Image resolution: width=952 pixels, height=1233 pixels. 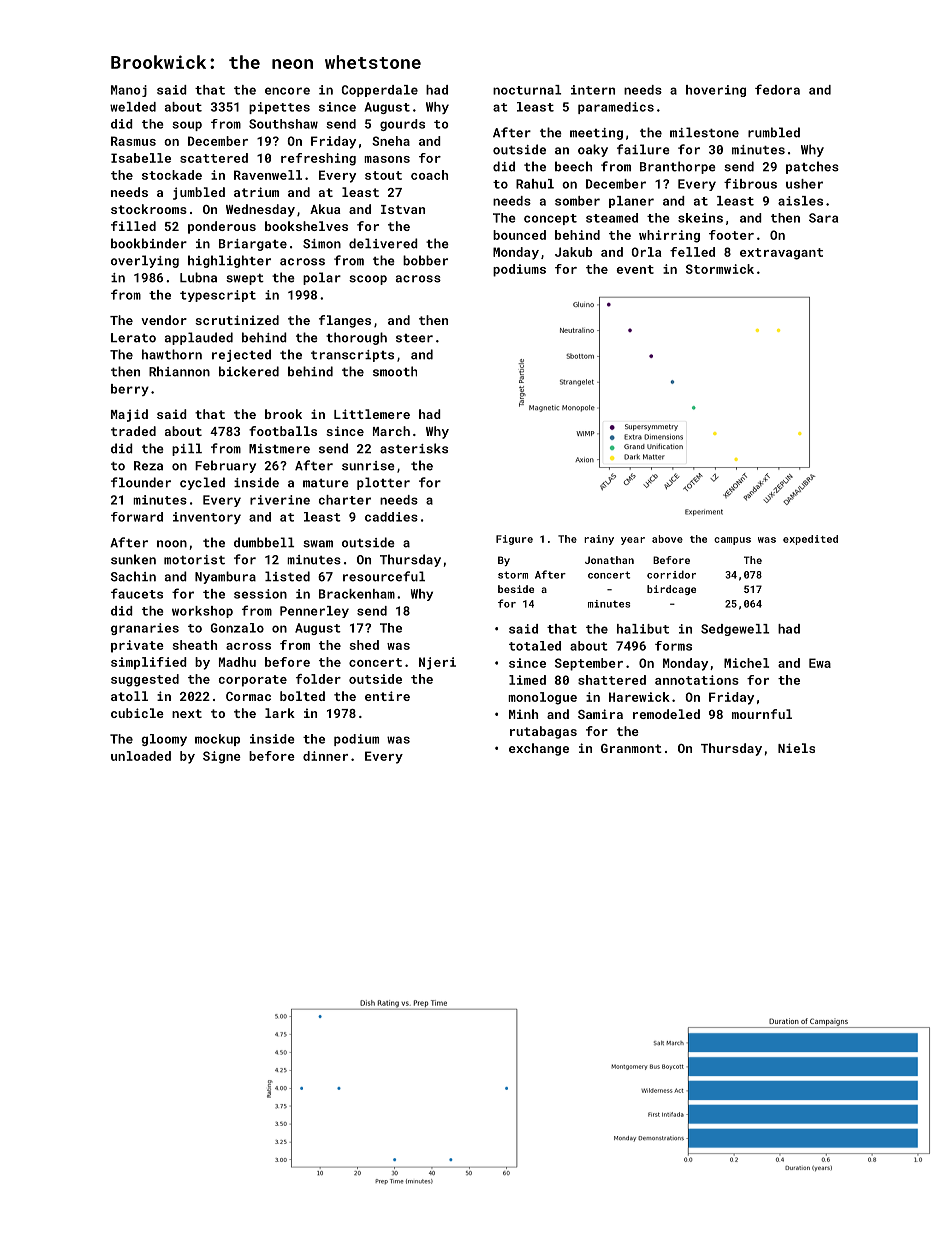 What do you see at coordinates (380, 91) in the screenshot?
I see `Copperdale` at bounding box center [380, 91].
